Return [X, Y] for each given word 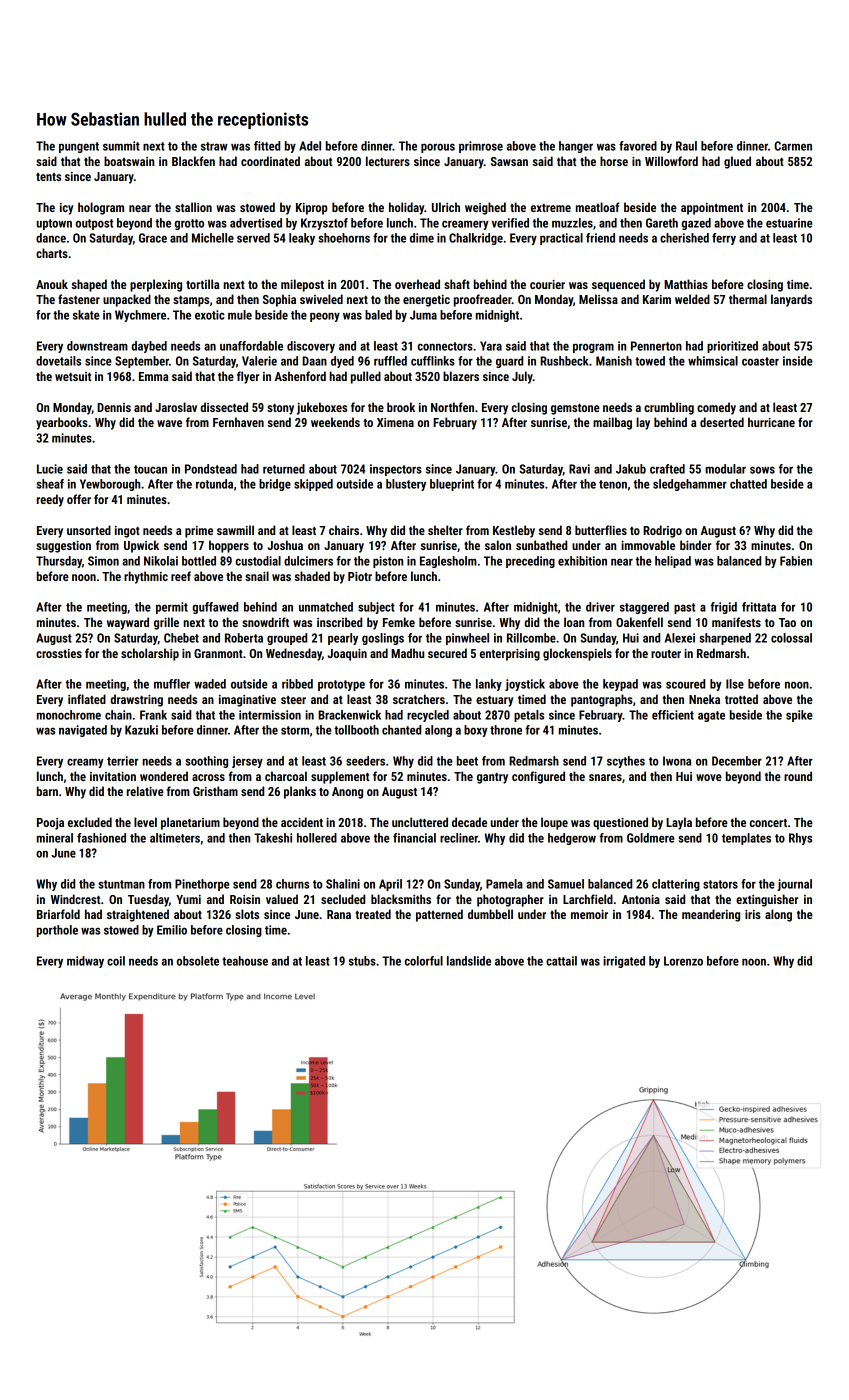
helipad [673, 562]
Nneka [704, 699]
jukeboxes [322, 408]
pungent [79, 147]
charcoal [286, 776]
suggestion [63, 547]
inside [798, 361]
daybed [149, 347]
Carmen [793, 146]
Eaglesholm [448, 562]
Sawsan [509, 161]
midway [85, 962]
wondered [164, 776]
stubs [362, 961]
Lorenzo [683, 961]
